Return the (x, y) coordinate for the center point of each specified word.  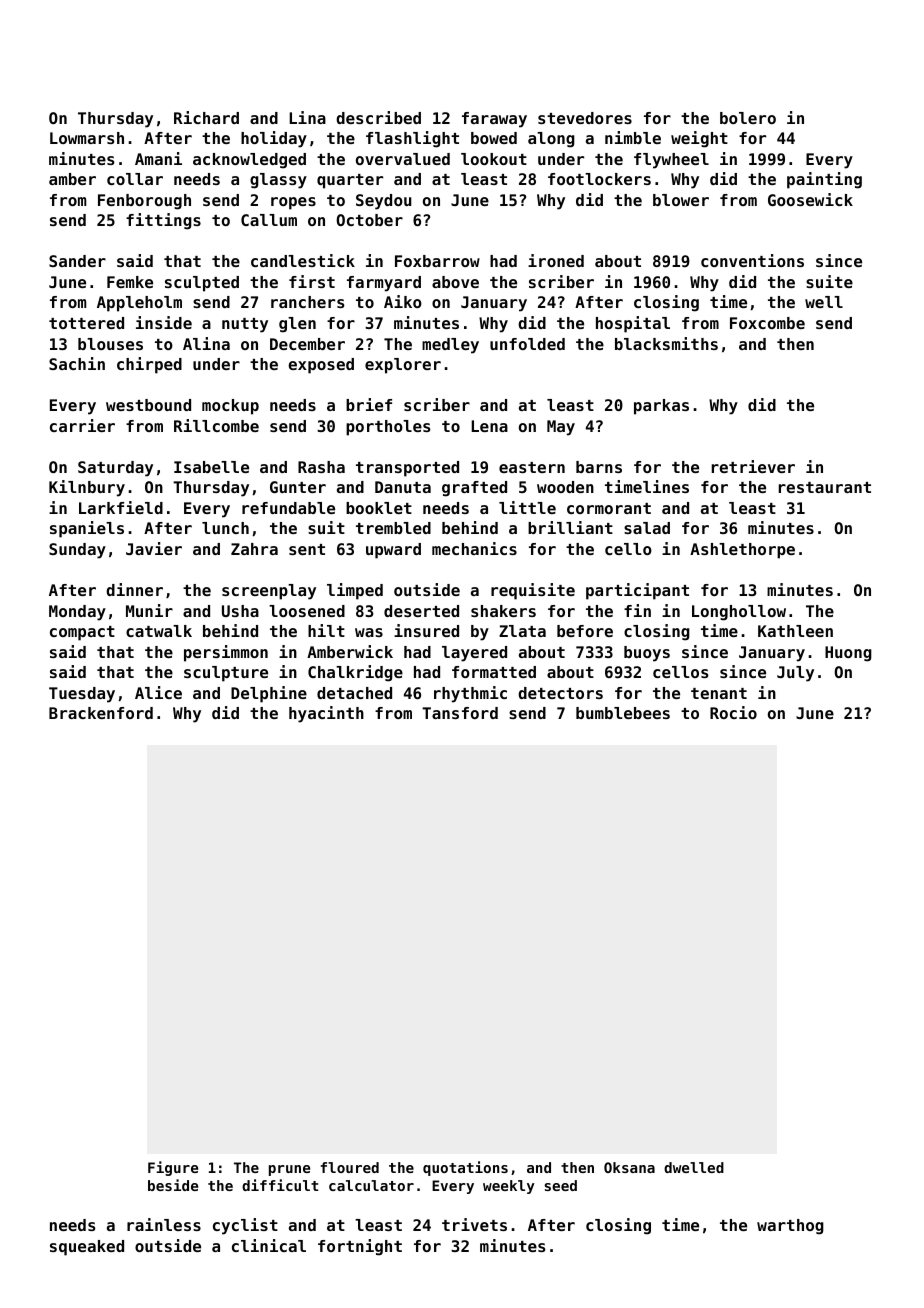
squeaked (87, 1248)
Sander (77, 261)
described (378, 117)
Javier (154, 548)
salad (647, 528)
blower (681, 200)
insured (426, 630)
